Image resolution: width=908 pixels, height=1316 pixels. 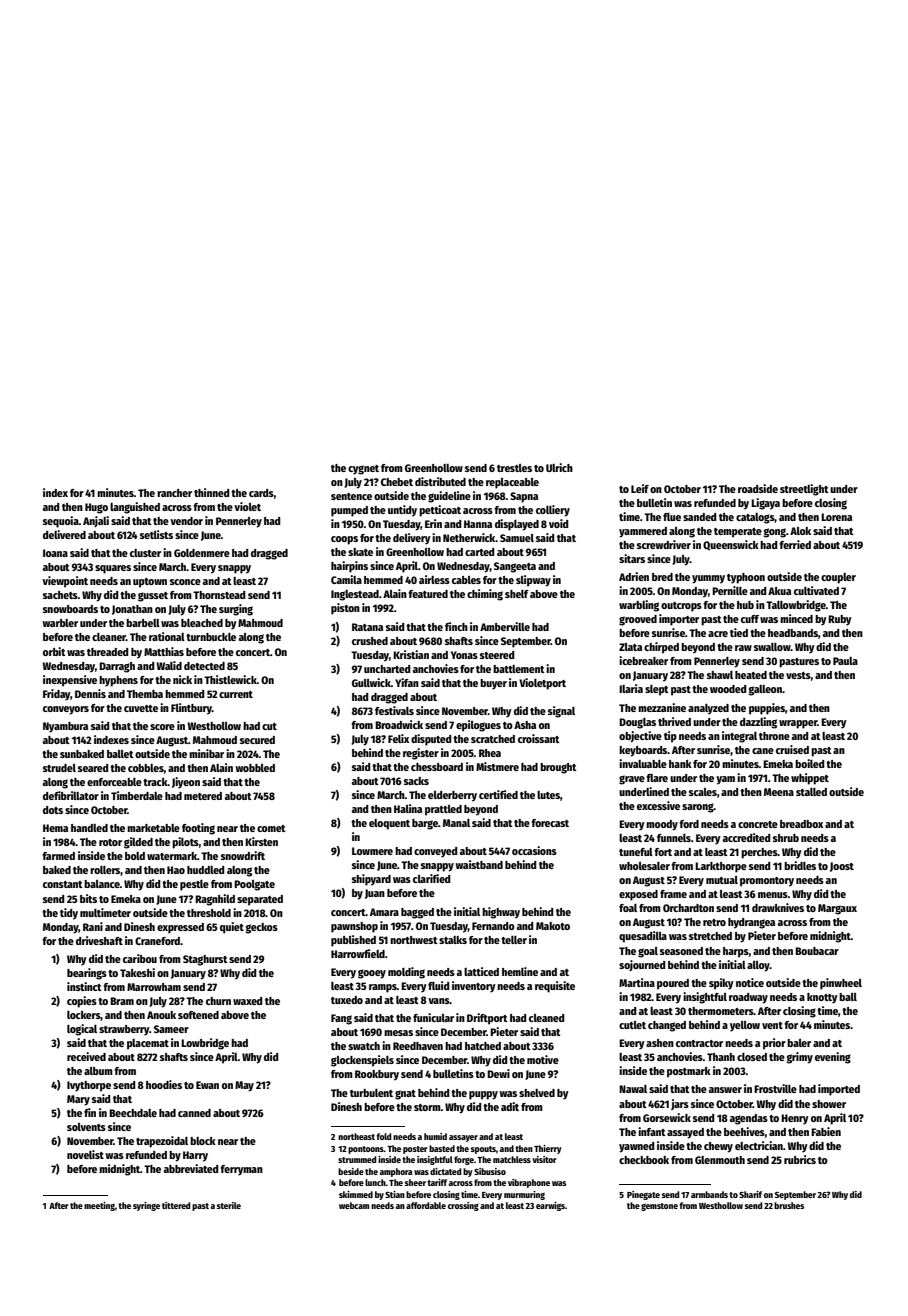 What do you see at coordinates (798, 724) in the document?
I see `wrapper` at bounding box center [798, 724].
